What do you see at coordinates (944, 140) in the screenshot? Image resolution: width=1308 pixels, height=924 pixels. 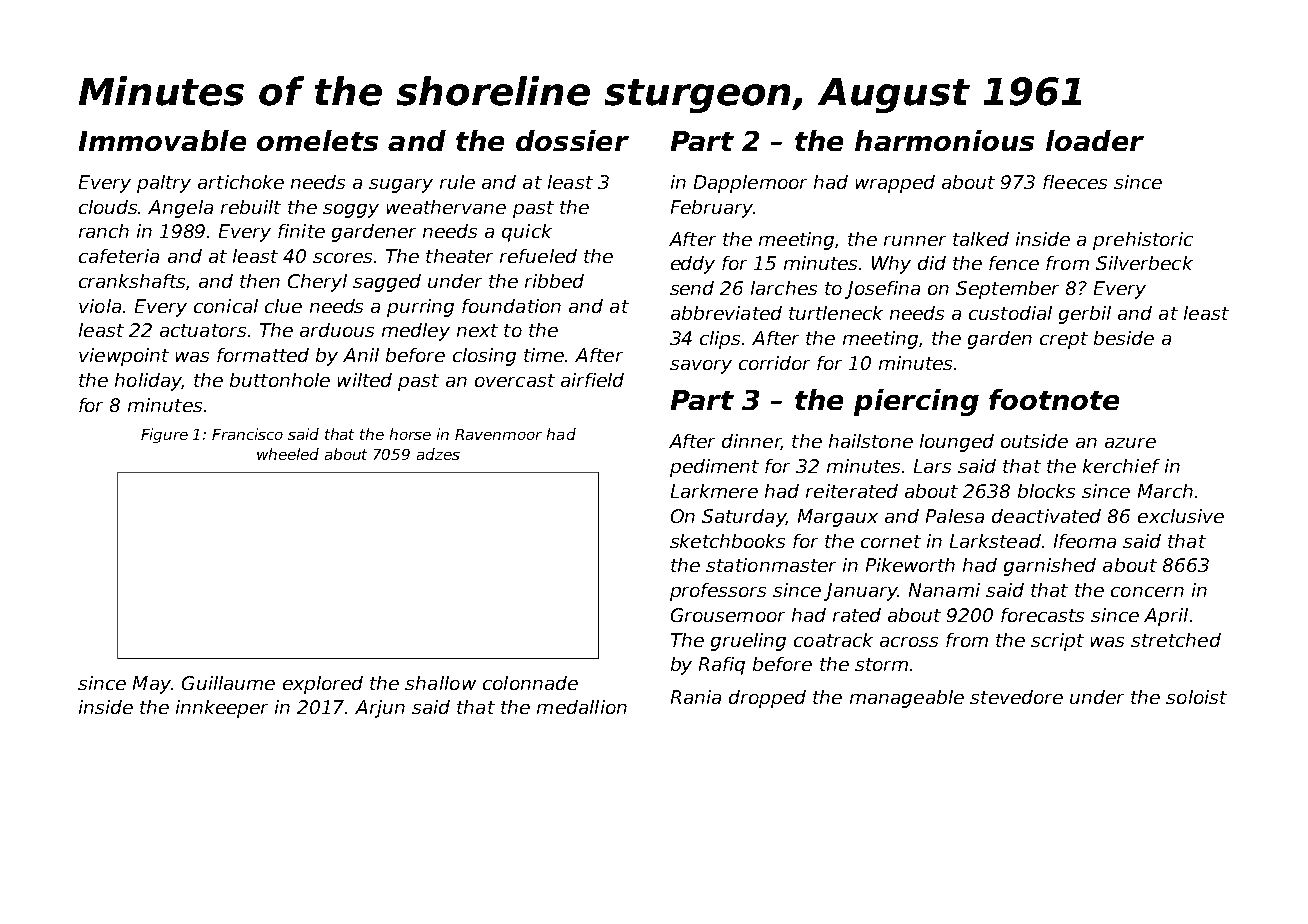 I see `harmonious` at bounding box center [944, 140].
